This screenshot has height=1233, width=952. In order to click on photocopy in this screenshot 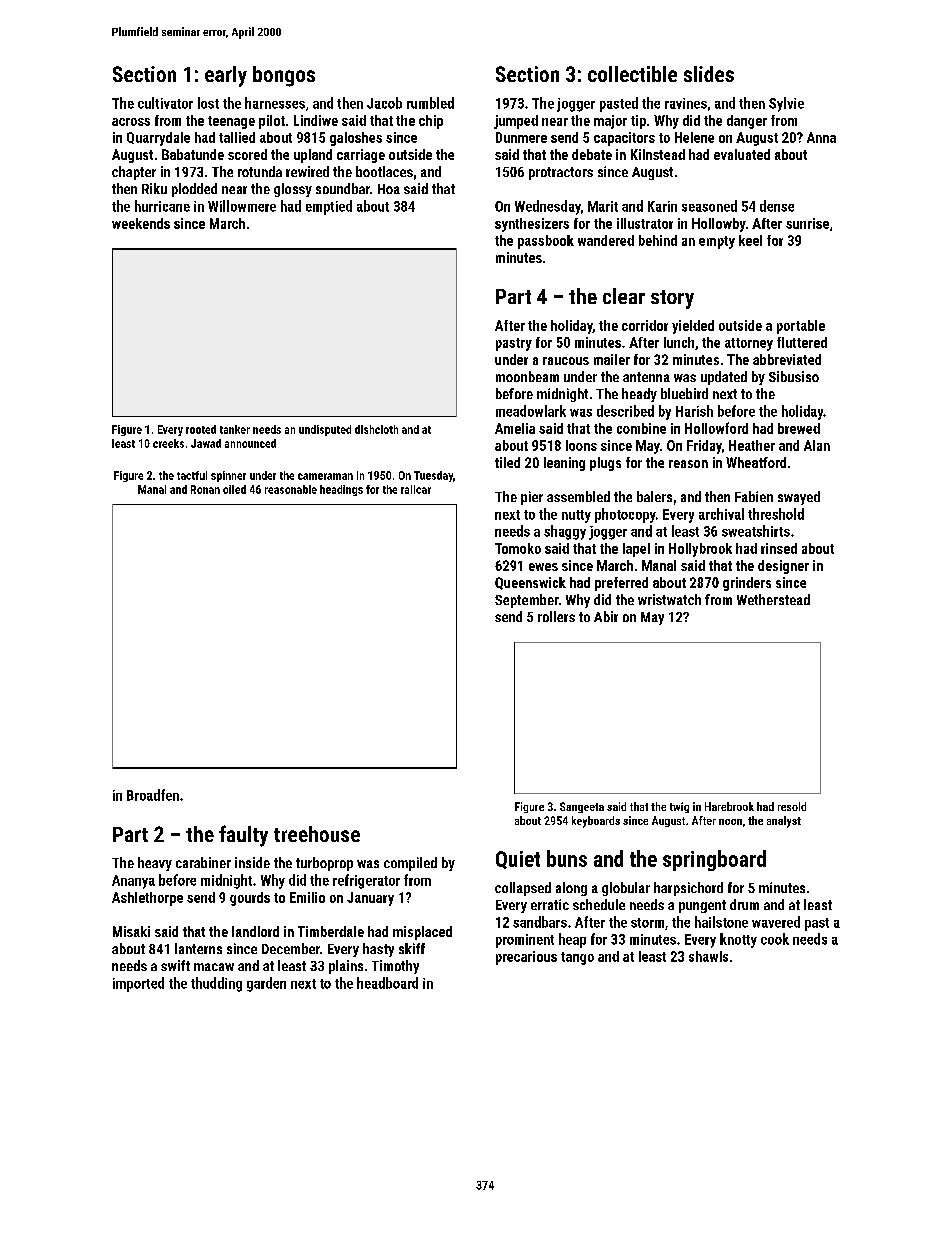, I will do `click(625, 515)`.
